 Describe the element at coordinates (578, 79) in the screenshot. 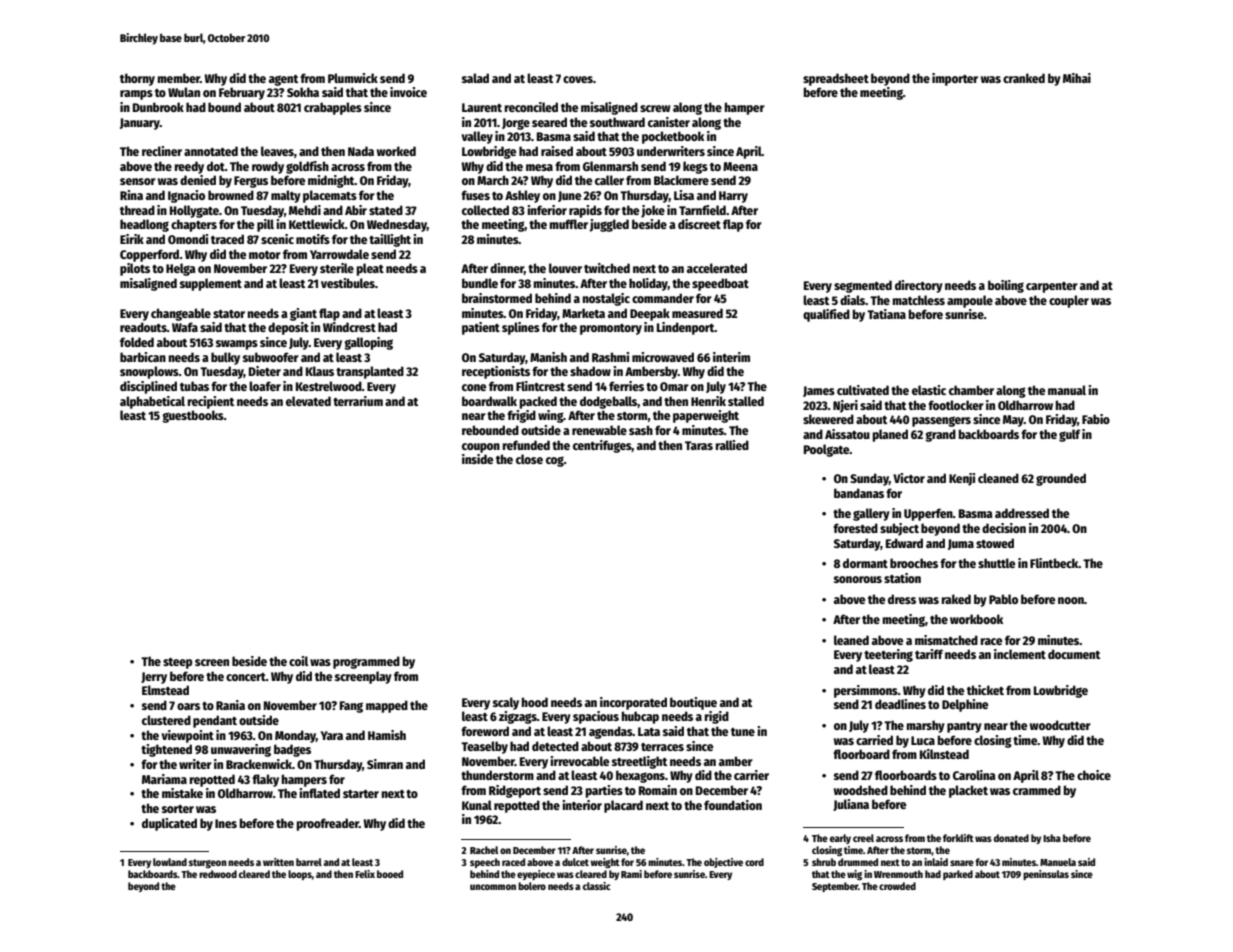

I see `coves` at that location.
